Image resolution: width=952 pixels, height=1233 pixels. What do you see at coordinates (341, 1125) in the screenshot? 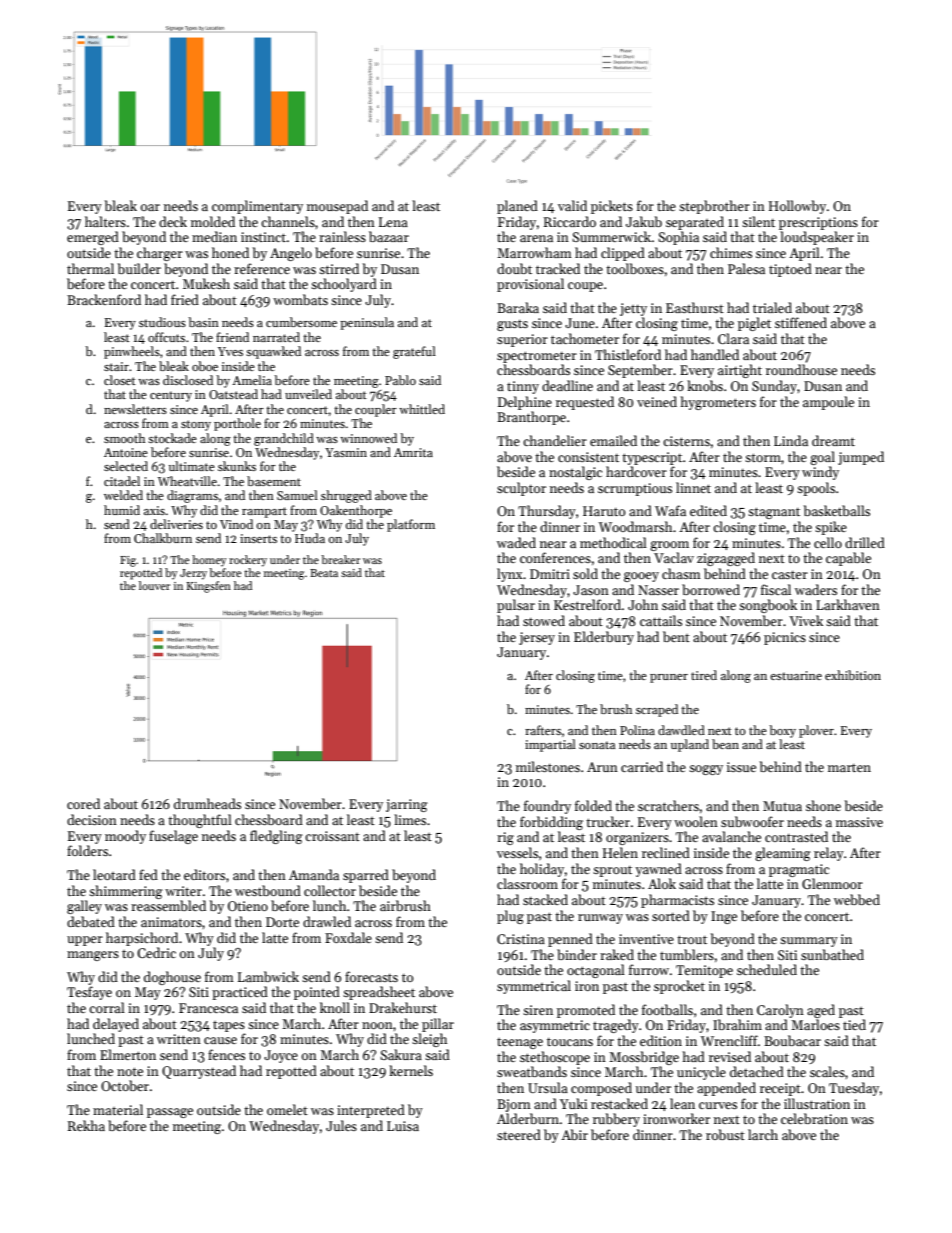
I see `Jules` at bounding box center [341, 1125].
